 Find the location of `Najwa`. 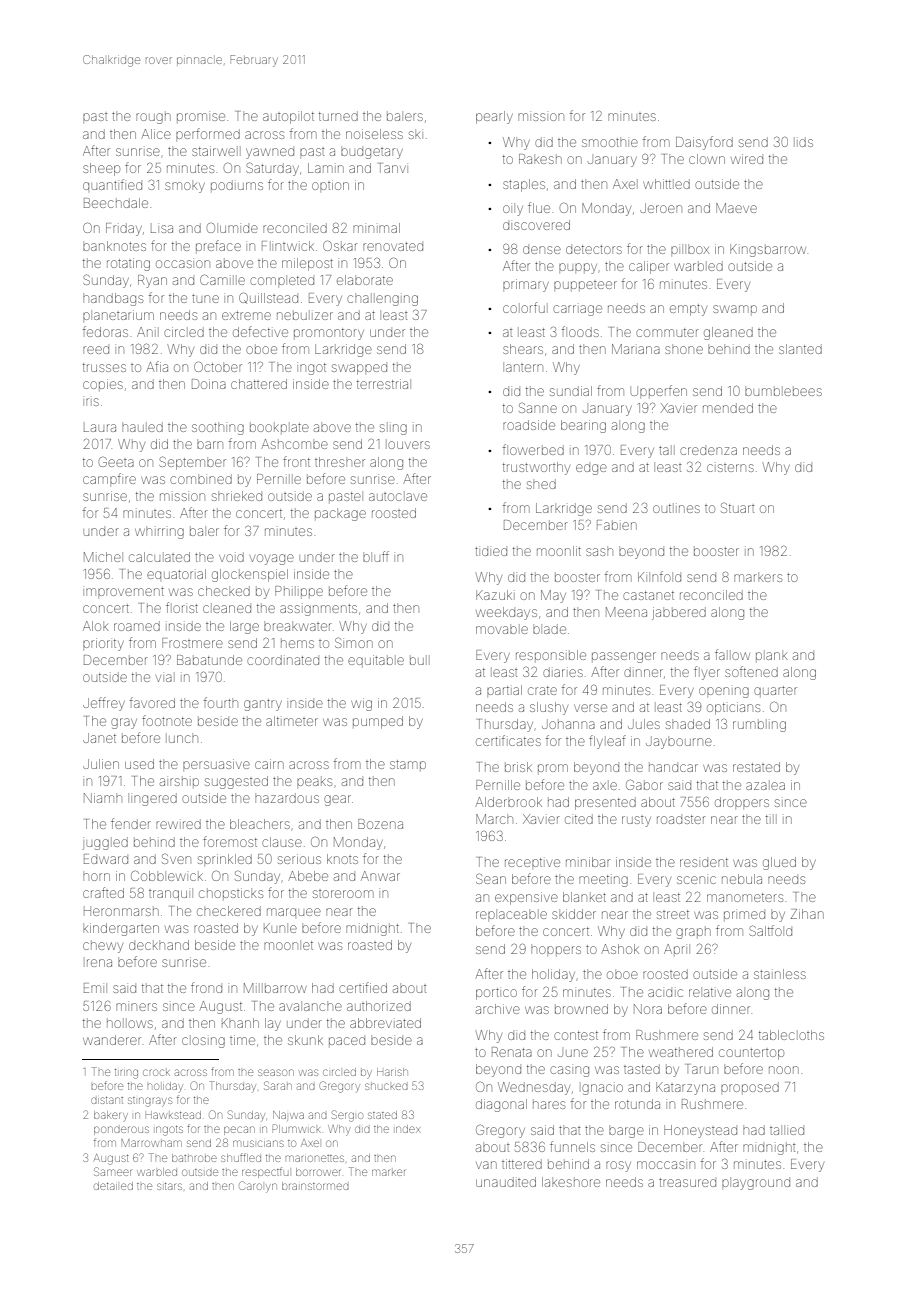

Najwa is located at coordinates (288, 1116).
